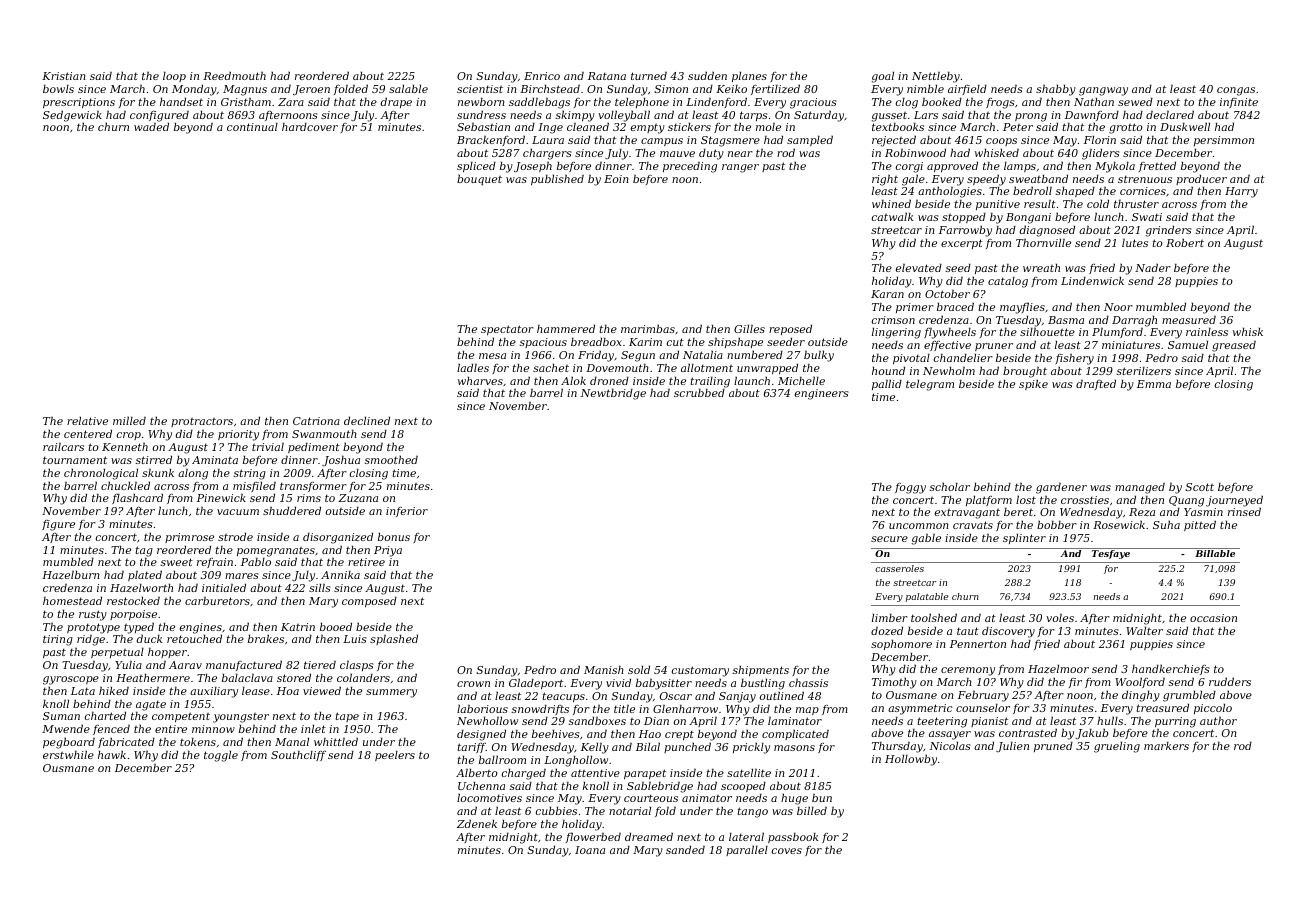 Image resolution: width=1308 pixels, height=924 pixels. I want to click on scrubbed, so click(699, 393).
